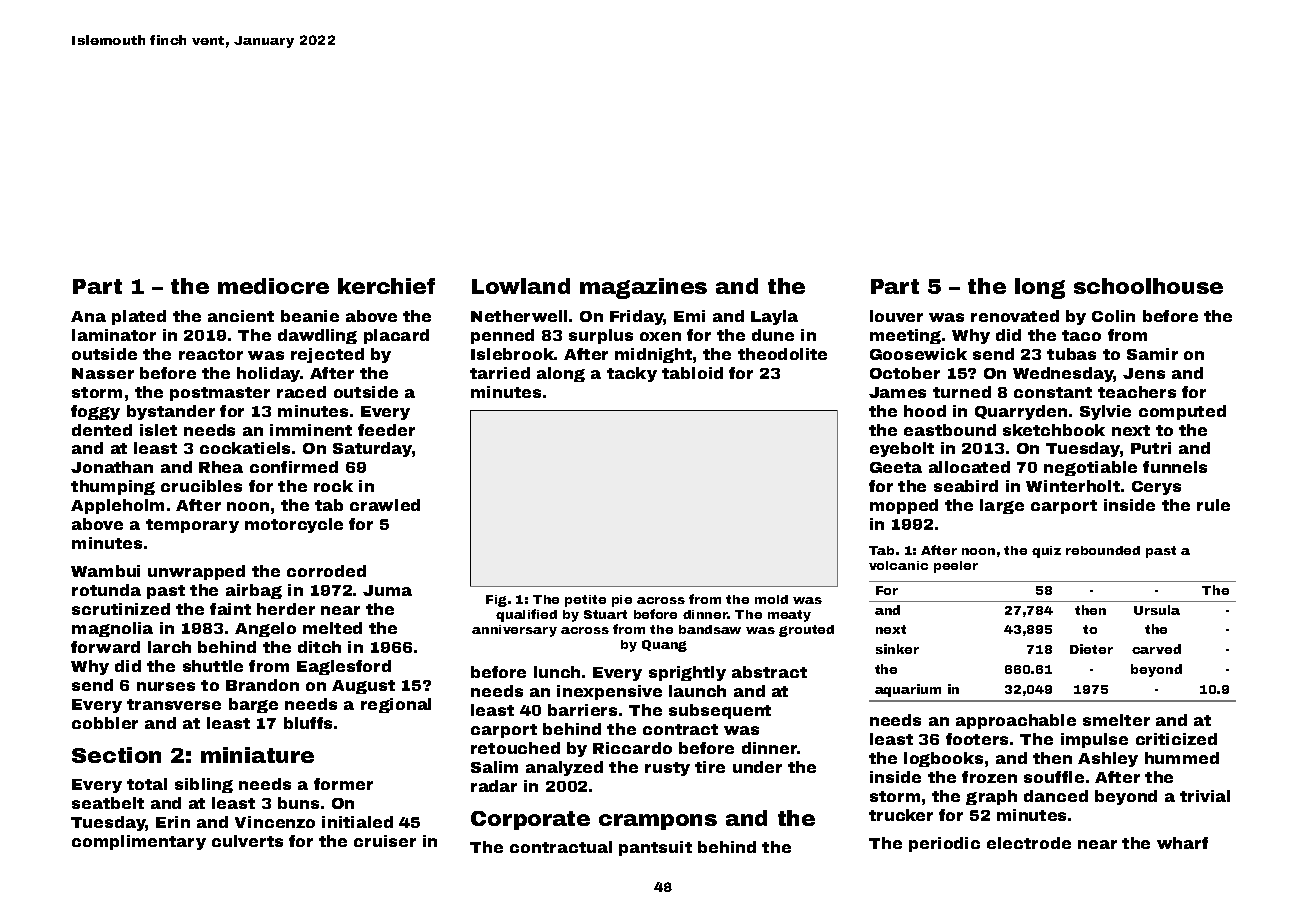 This screenshot has height=924, width=1308. I want to click on schoolhouse, so click(1148, 286).
